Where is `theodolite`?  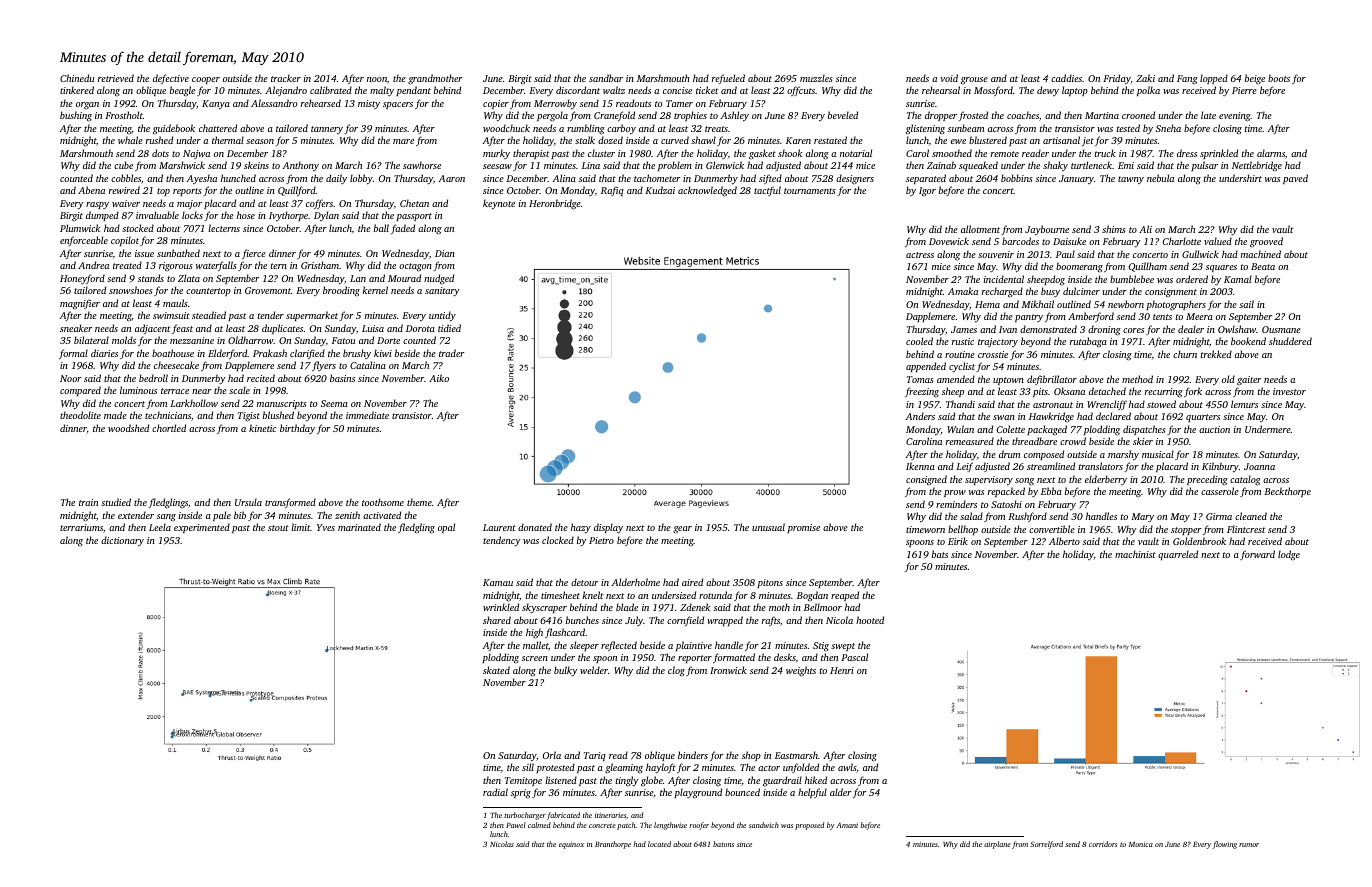 theodolite is located at coordinates (80, 415).
